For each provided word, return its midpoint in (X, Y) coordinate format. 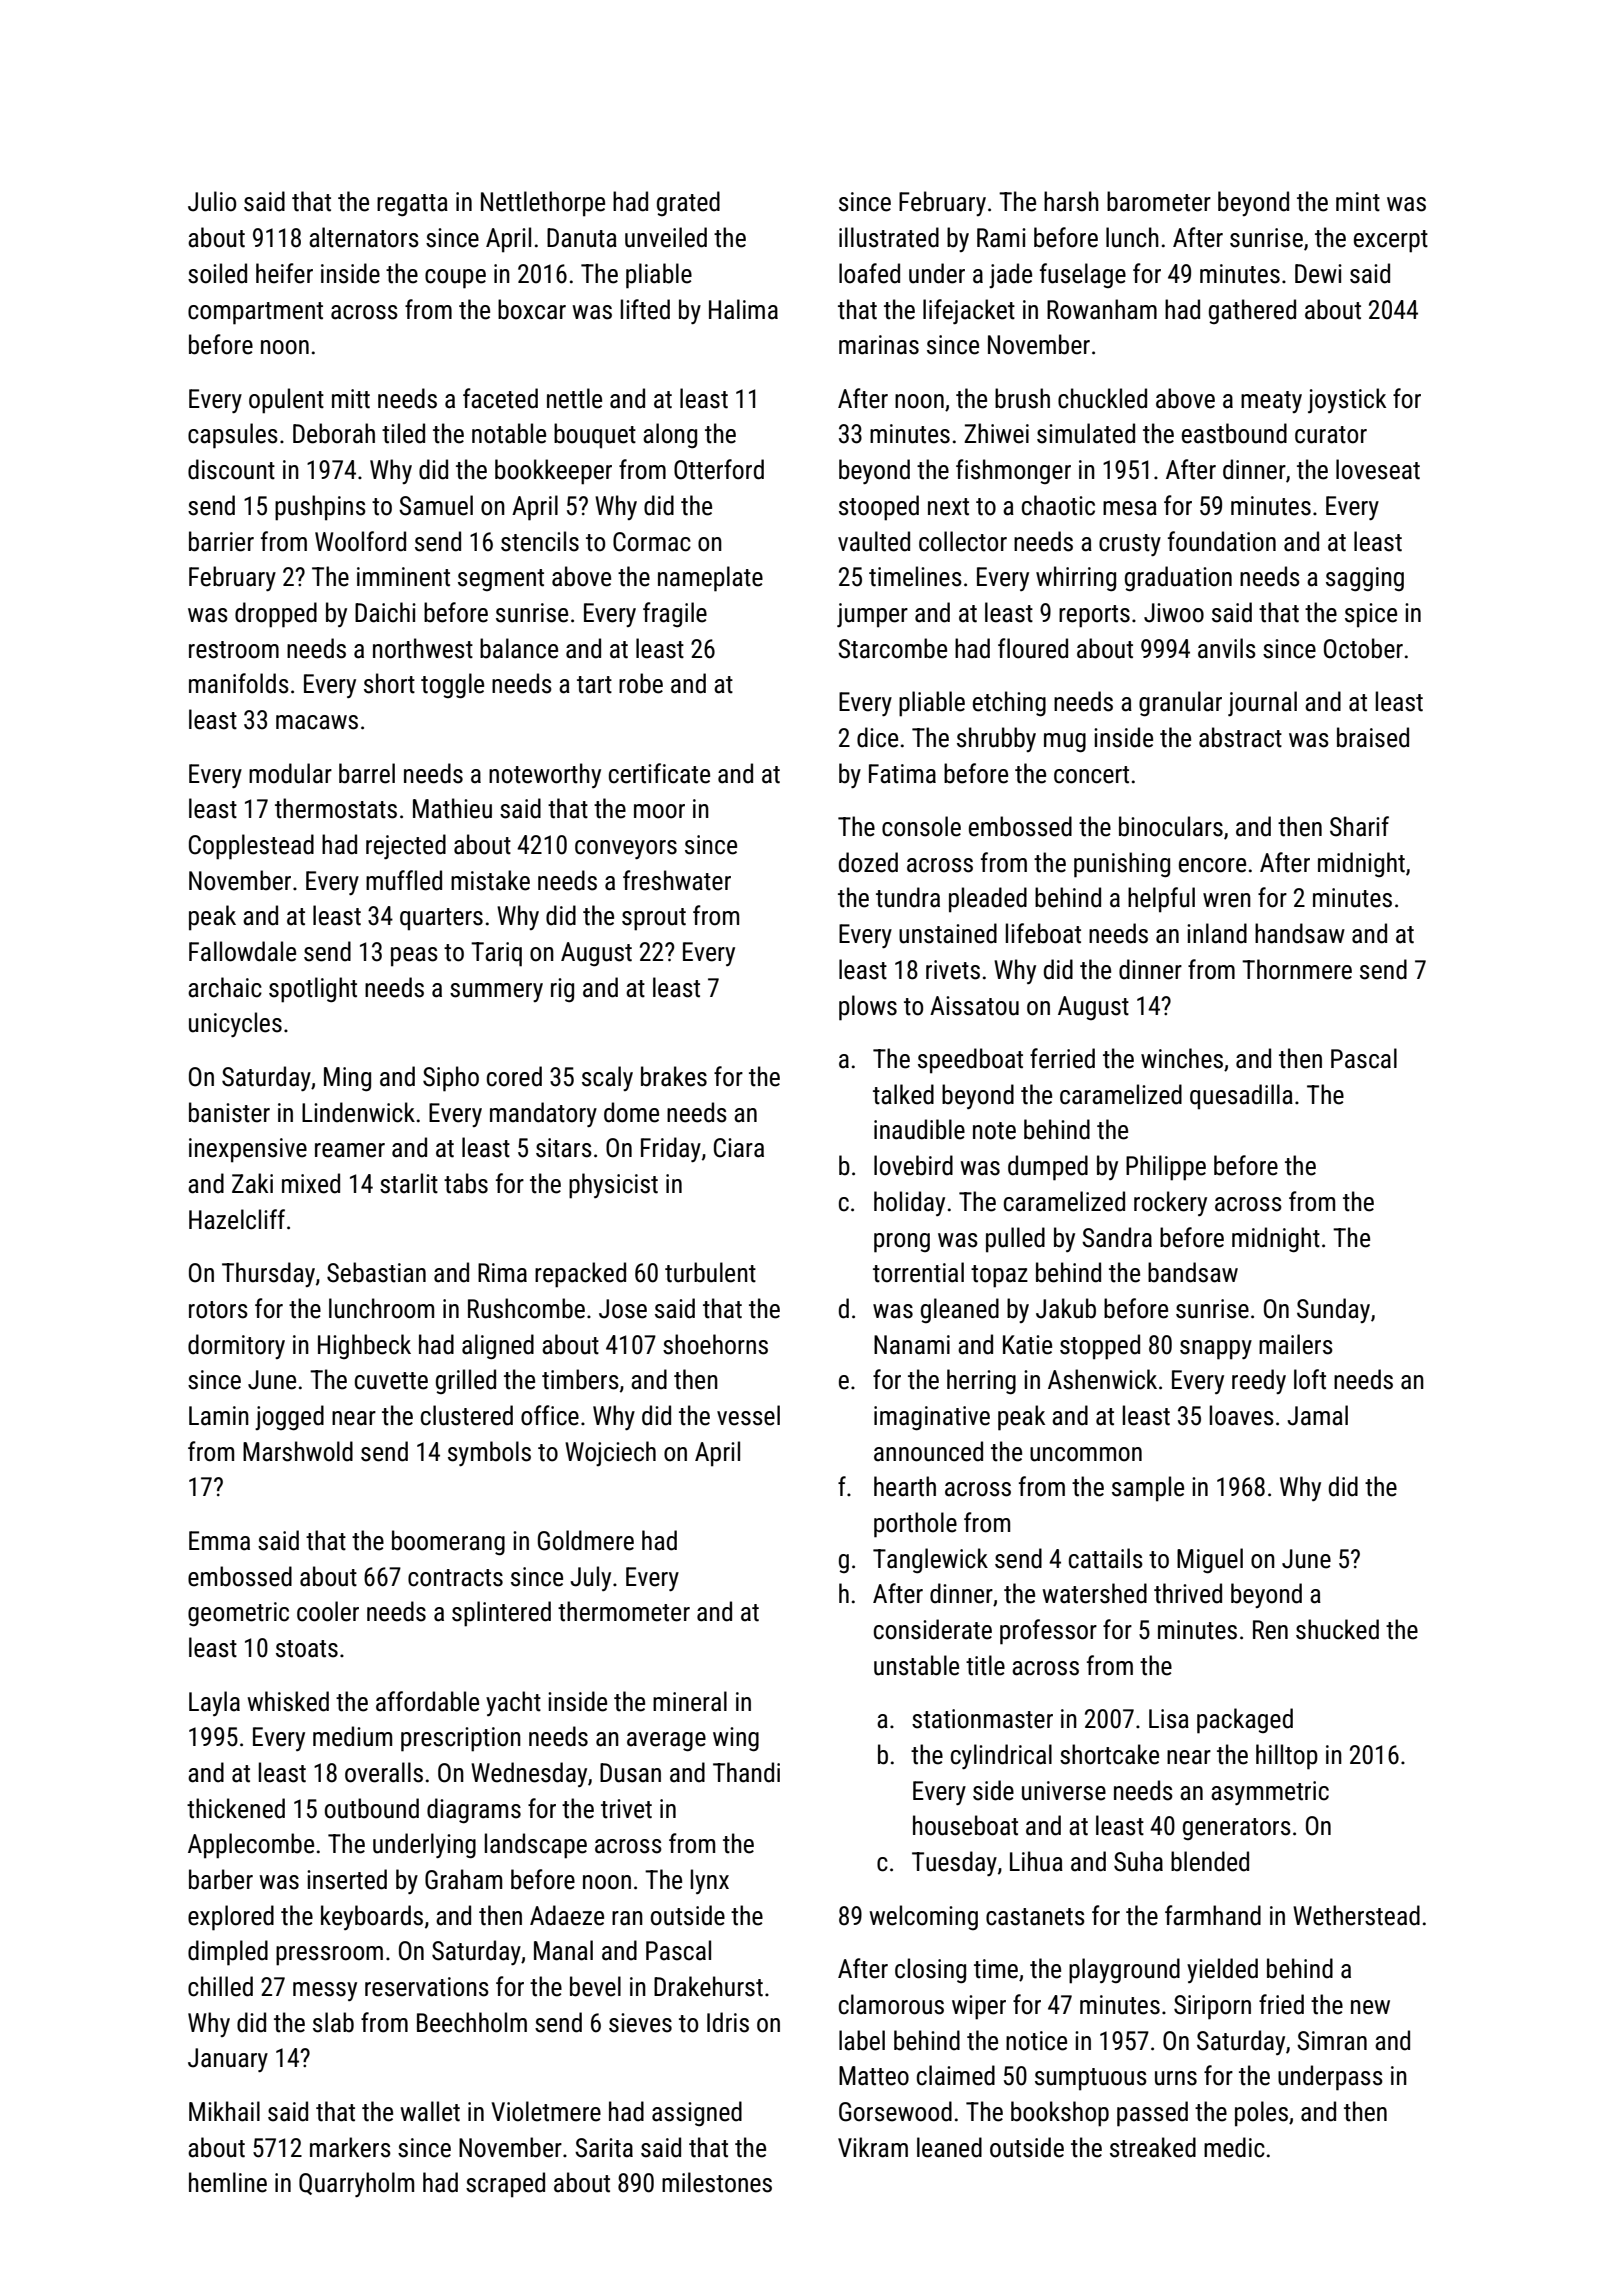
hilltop (1287, 1757)
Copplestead (251, 847)
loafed (869, 273)
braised (1373, 737)
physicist (613, 1186)
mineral (690, 1701)
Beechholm (472, 2022)
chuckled (1102, 398)
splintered (501, 1614)
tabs (466, 1183)
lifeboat (1043, 933)
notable (509, 433)
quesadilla (1241, 1097)
